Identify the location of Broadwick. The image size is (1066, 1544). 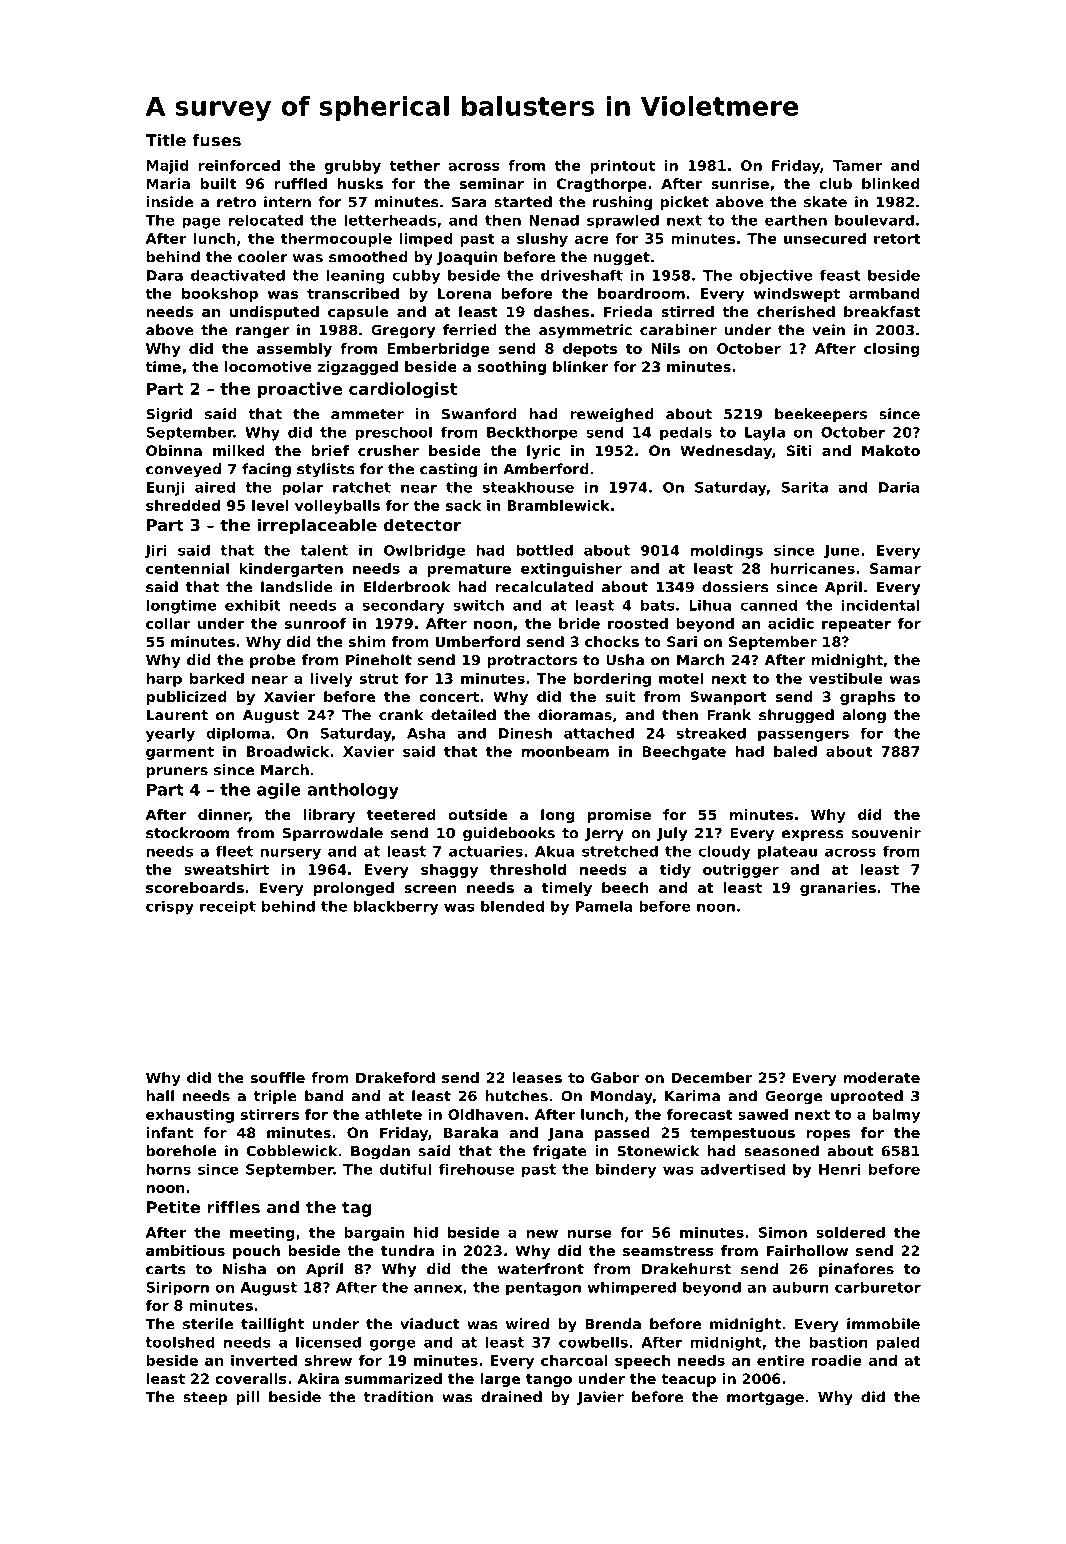
(288, 751).
